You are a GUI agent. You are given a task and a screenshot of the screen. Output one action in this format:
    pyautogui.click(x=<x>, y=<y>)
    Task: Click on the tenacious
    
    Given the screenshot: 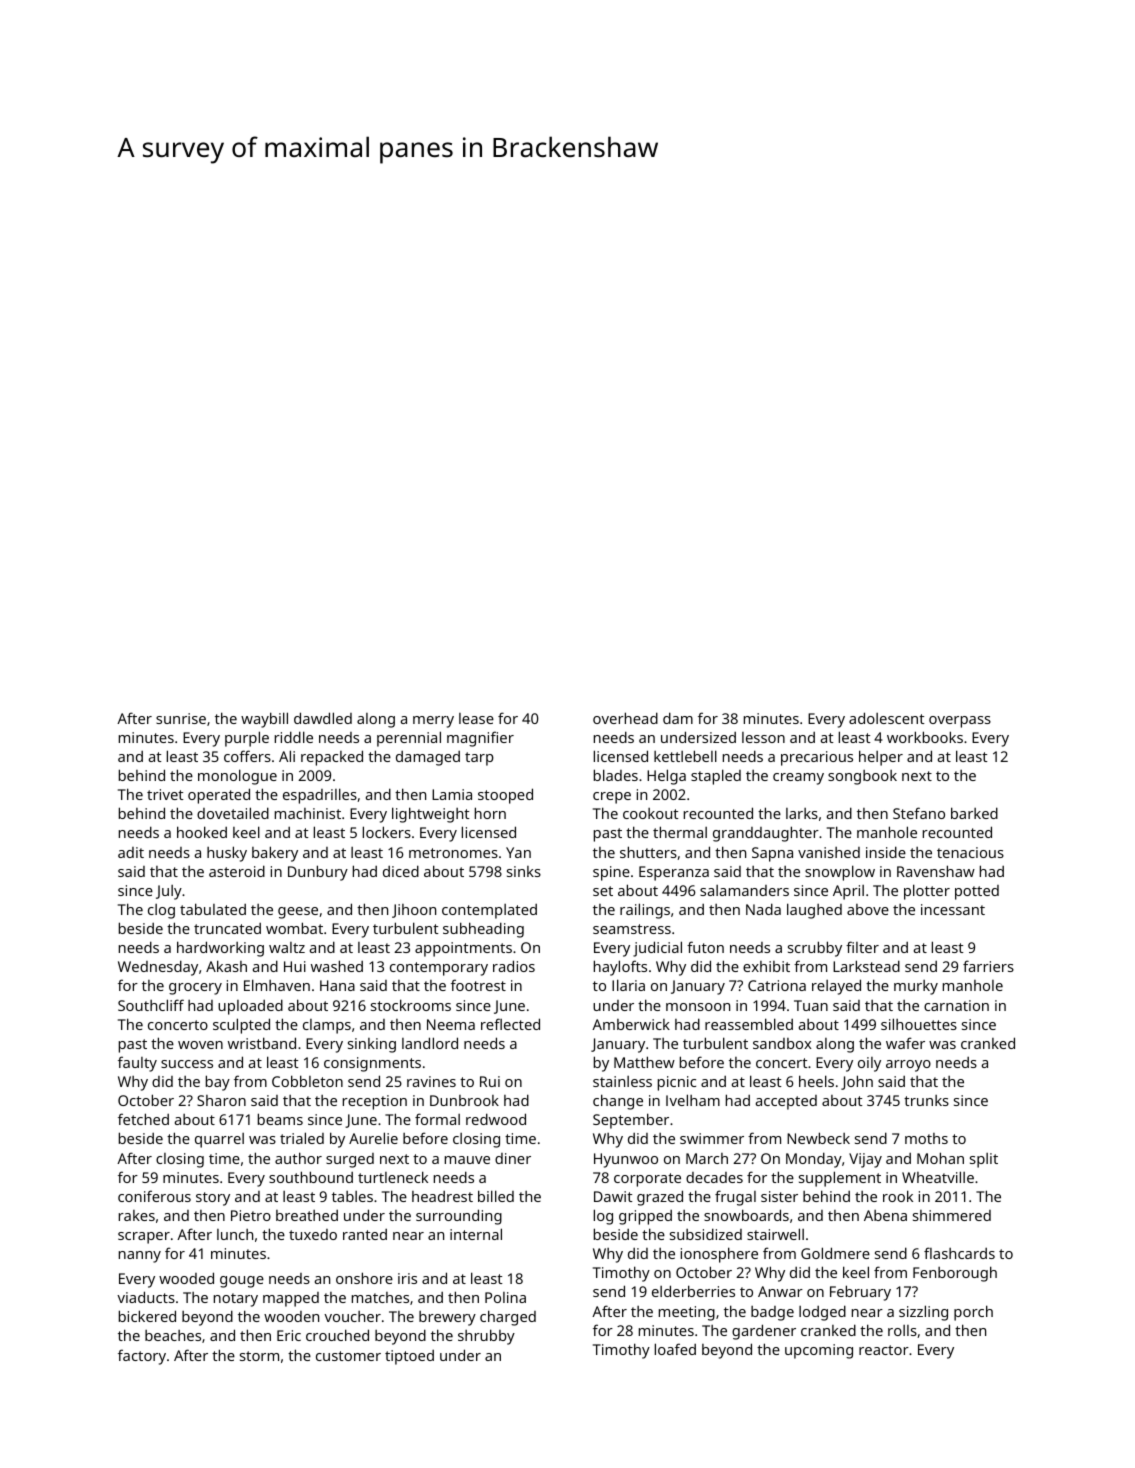 What is the action you would take?
    pyautogui.click(x=970, y=852)
